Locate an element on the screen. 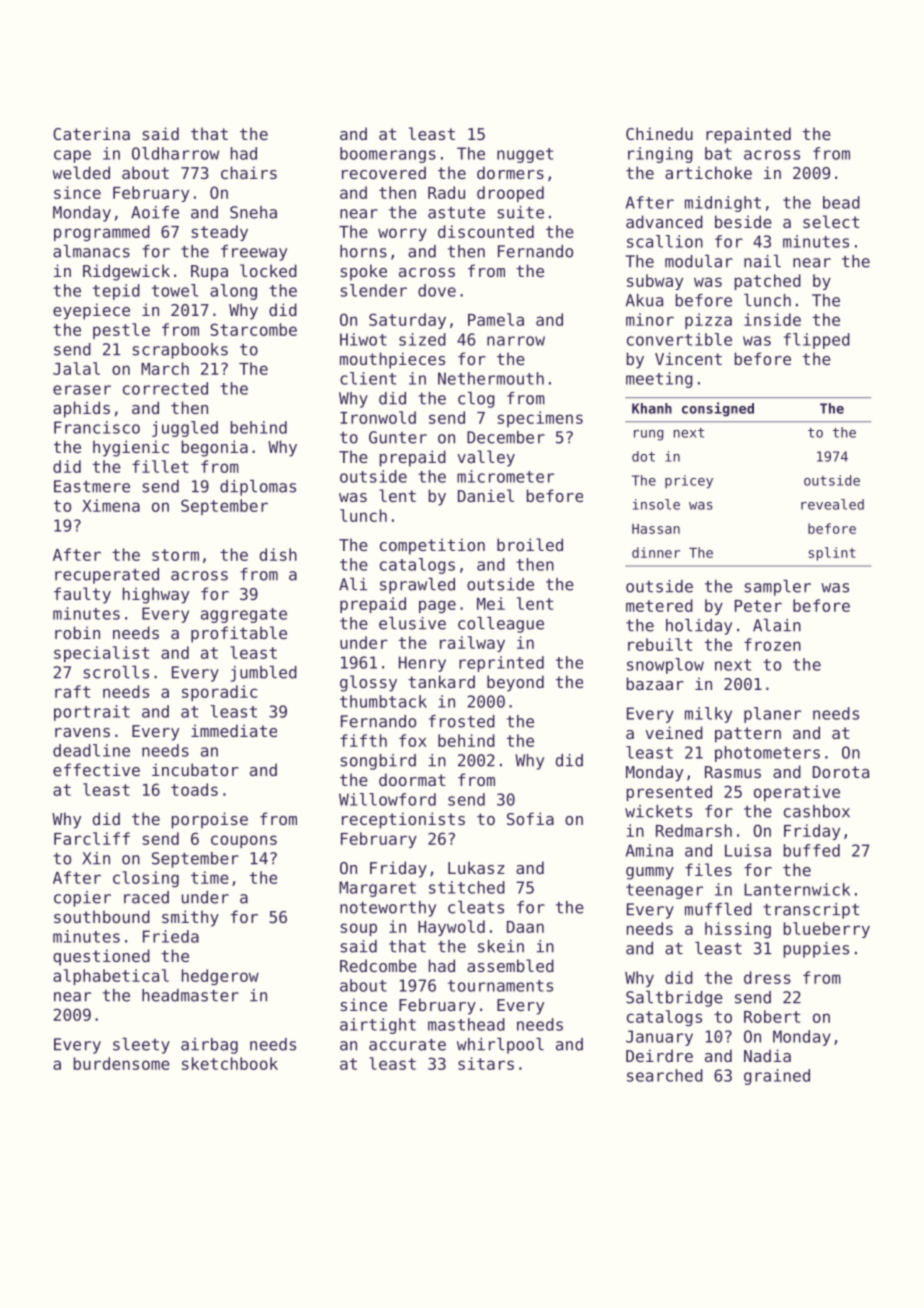  grained is located at coordinates (777, 1077).
